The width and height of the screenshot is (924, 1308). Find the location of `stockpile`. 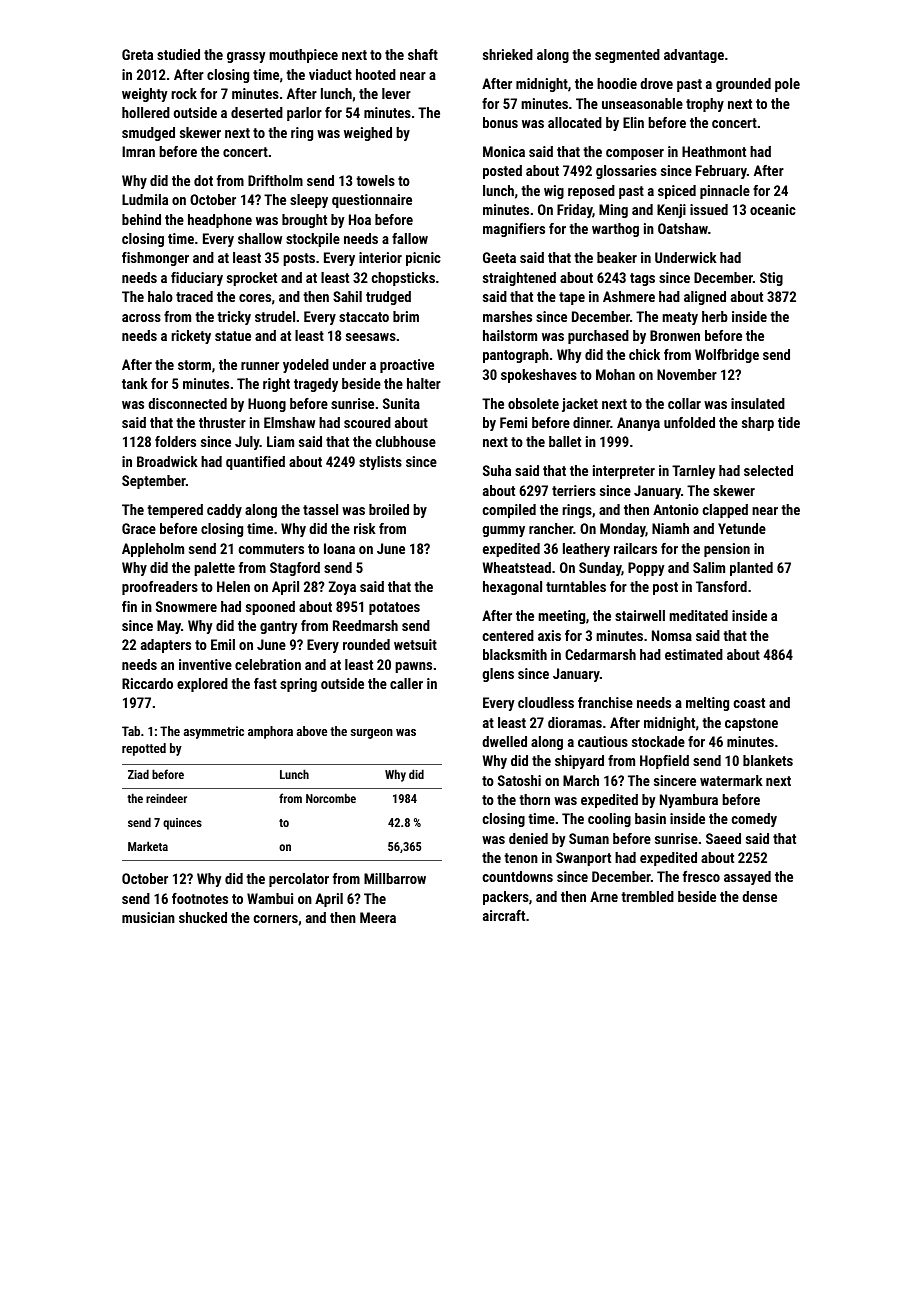

stockpile is located at coordinates (313, 240).
